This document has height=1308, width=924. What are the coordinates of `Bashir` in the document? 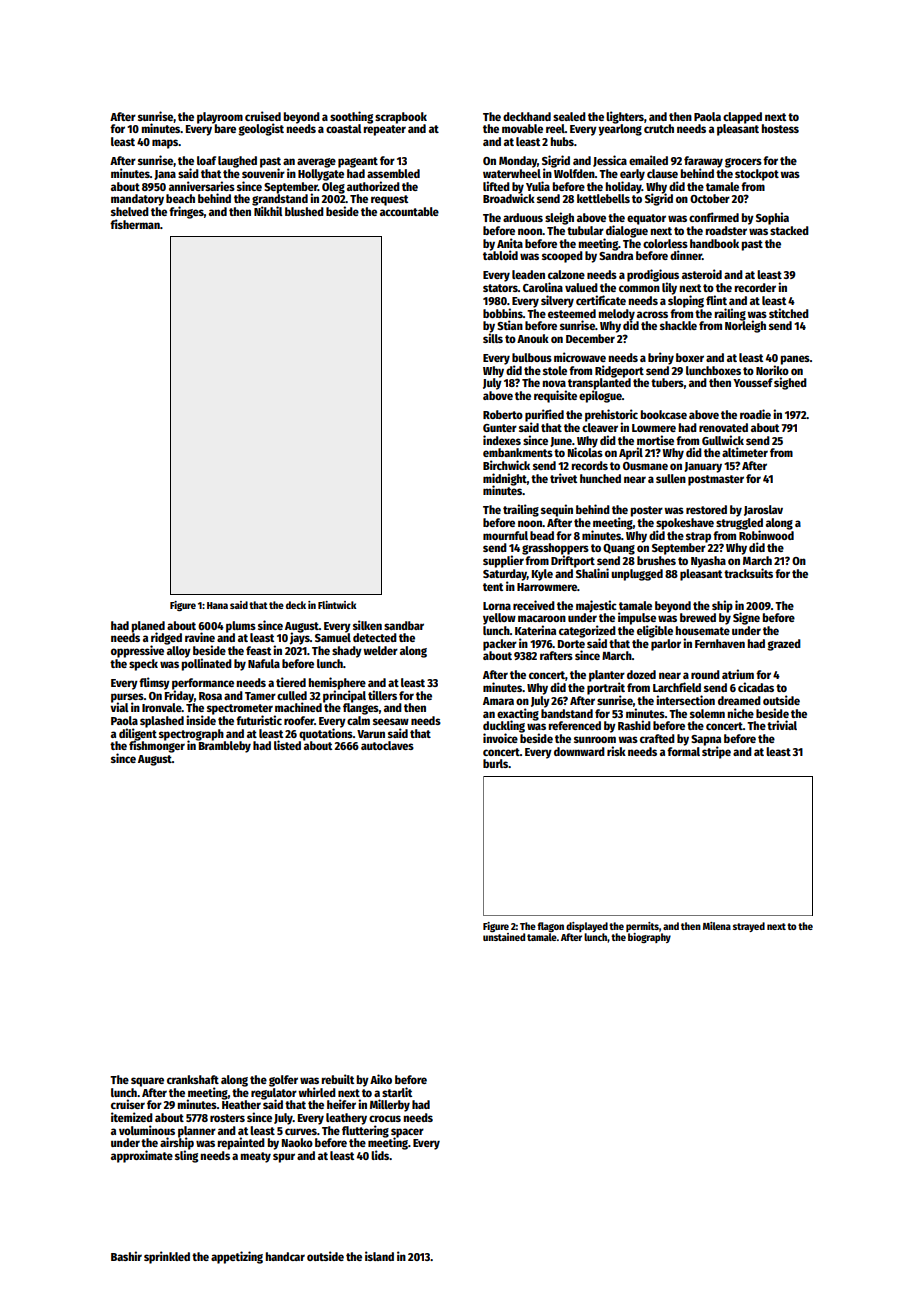 It's located at (126, 1256).
